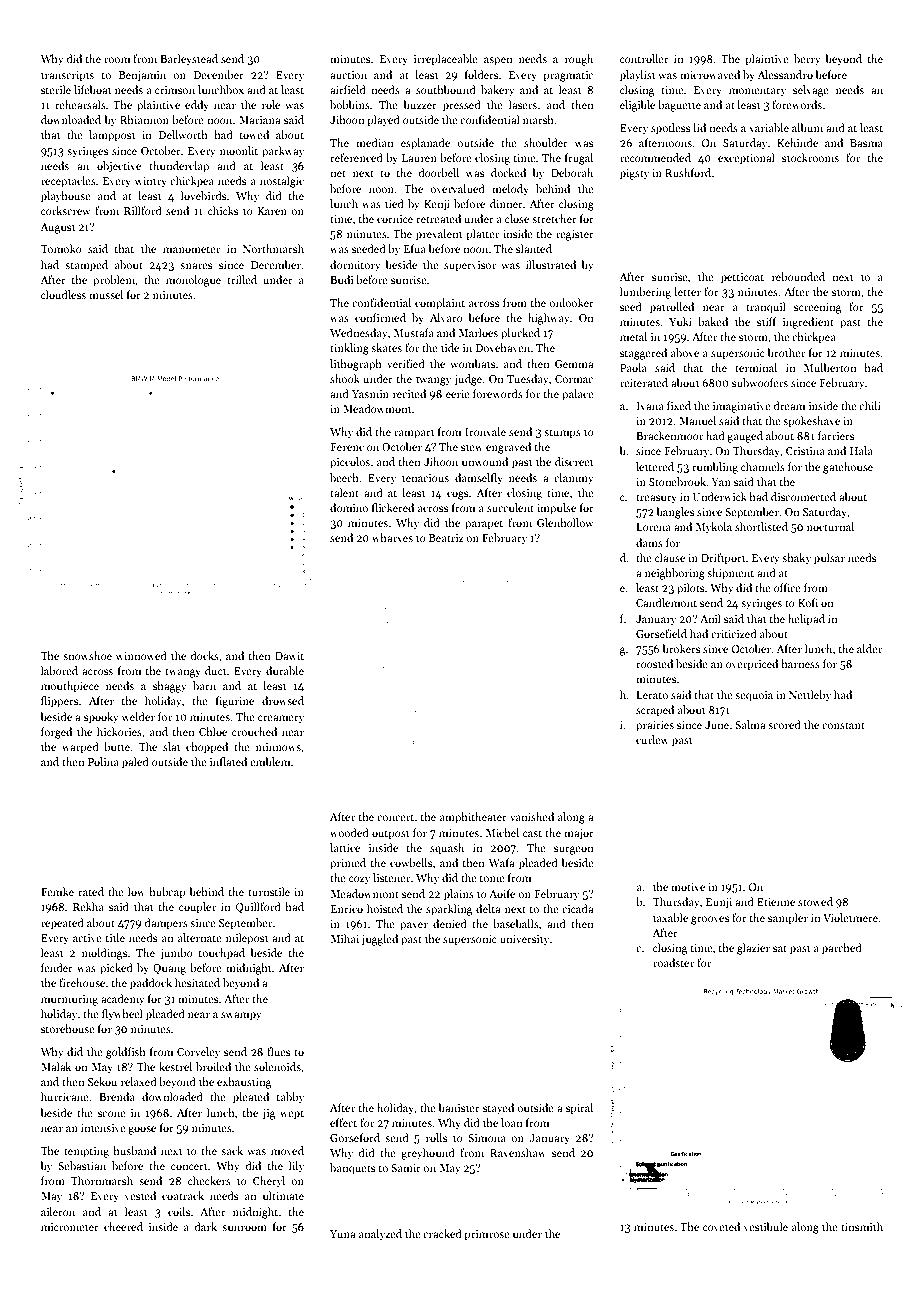 Image resolution: width=924 pixels, height=1308 pixels. I want to click on tenacious, so click(425, 478).
